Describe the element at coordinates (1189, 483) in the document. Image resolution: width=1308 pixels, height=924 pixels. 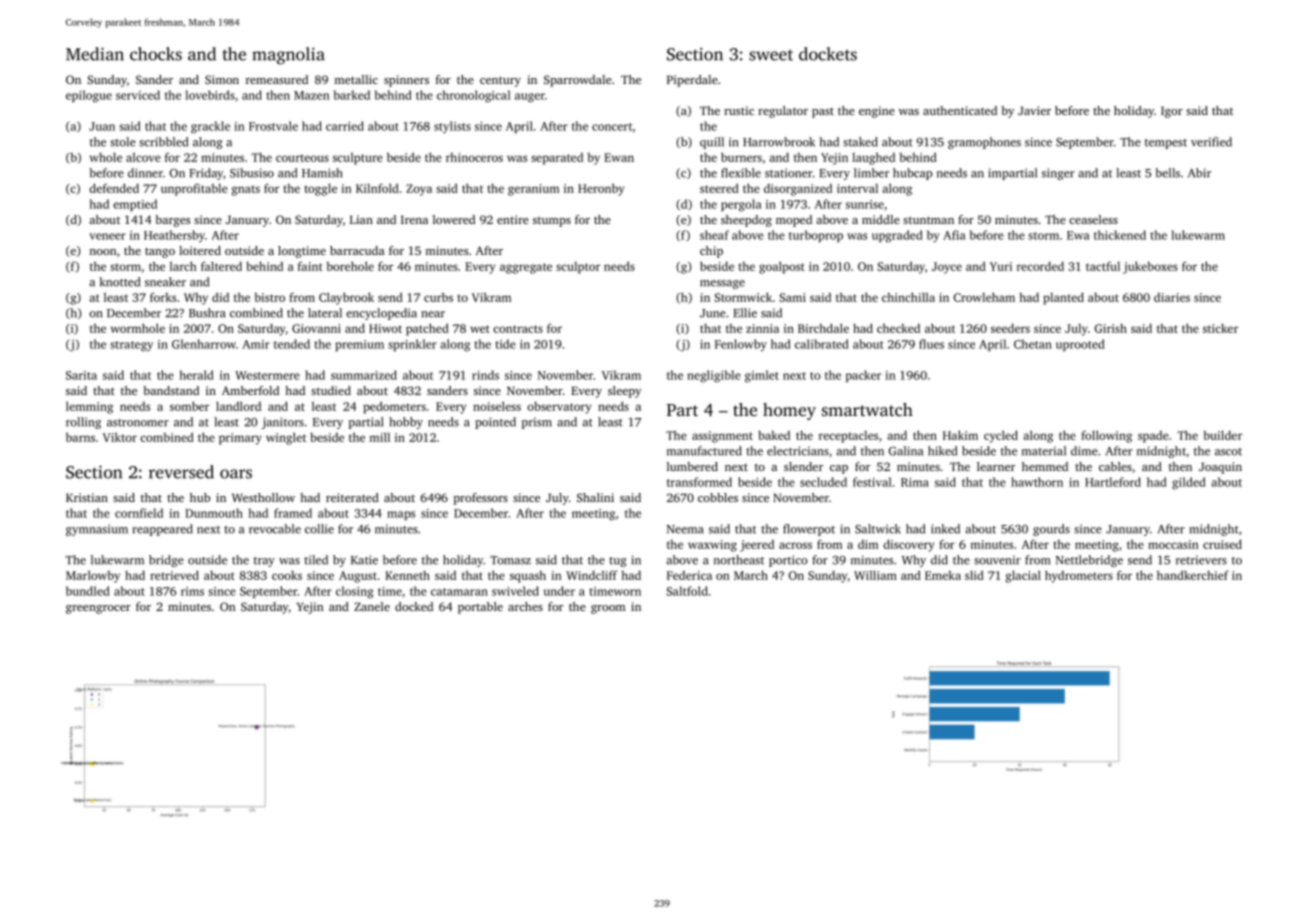
I see `gilded` at that location.
